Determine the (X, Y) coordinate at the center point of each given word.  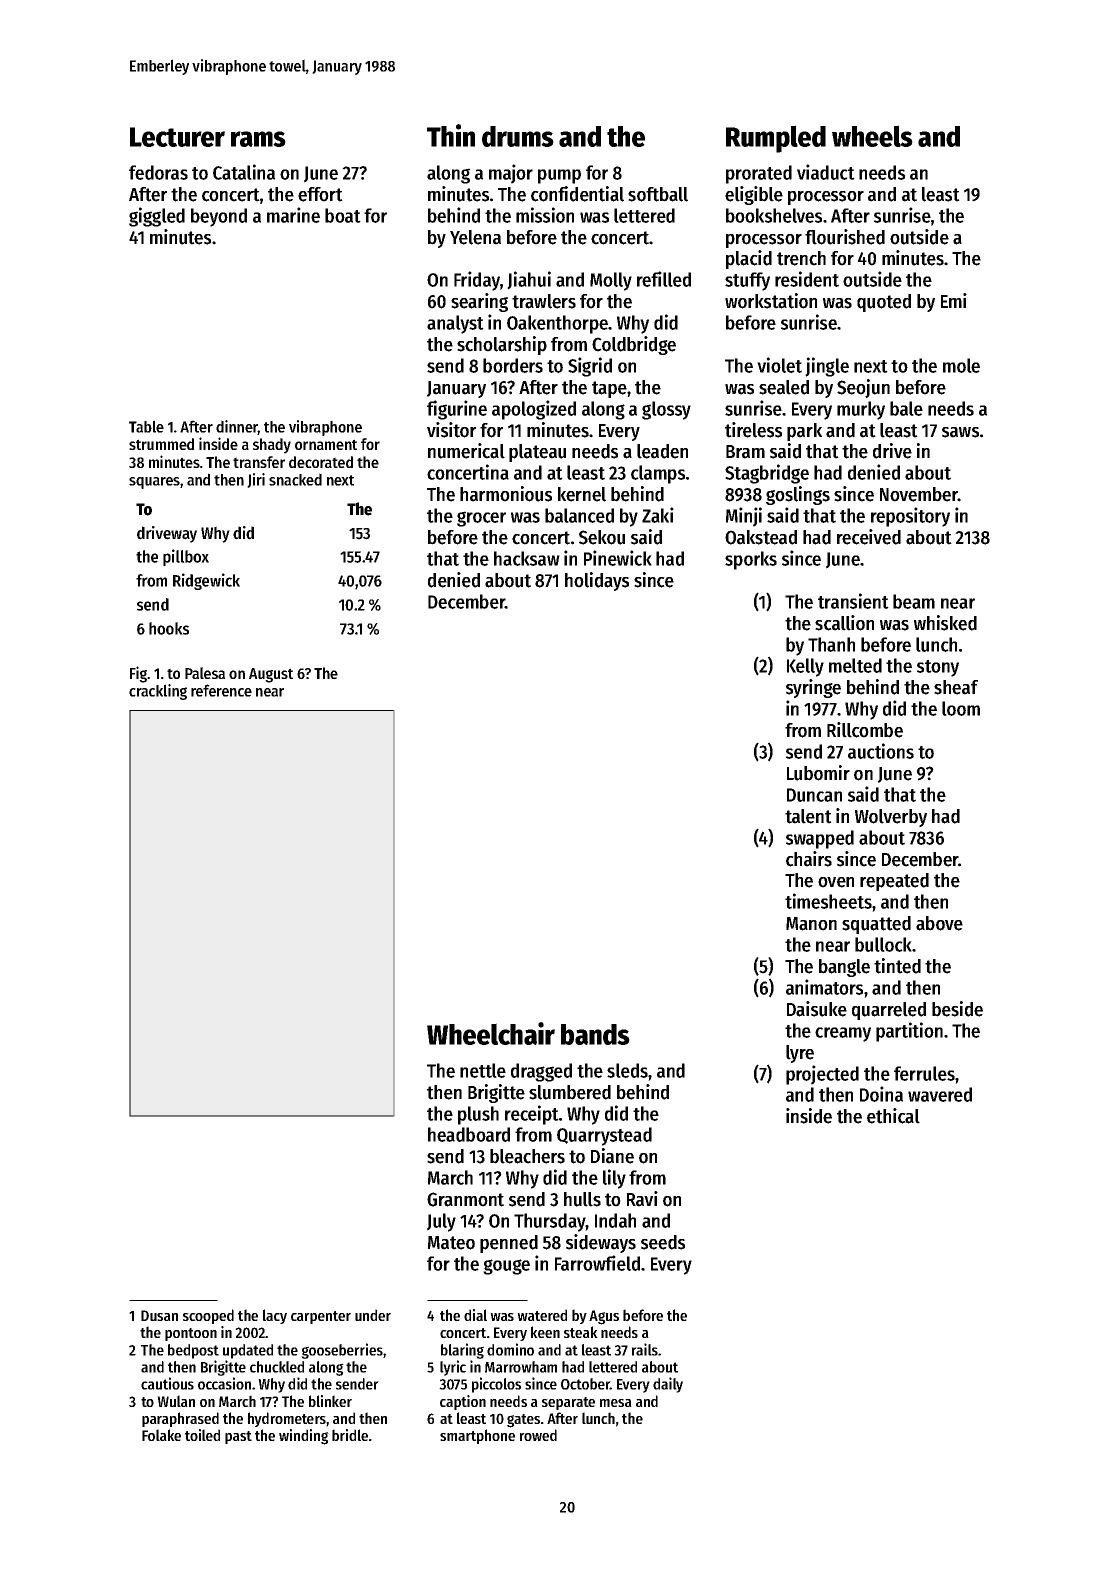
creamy (843, 1034)
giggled (157, 217)
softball (658, 194)
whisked (945, 623)
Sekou (602, 537)
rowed (538, 1435)
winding (304, 1437)
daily (668, 1385)
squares (154, 483)
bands (595, 1034)
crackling (158, 692)
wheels (872, 136)
